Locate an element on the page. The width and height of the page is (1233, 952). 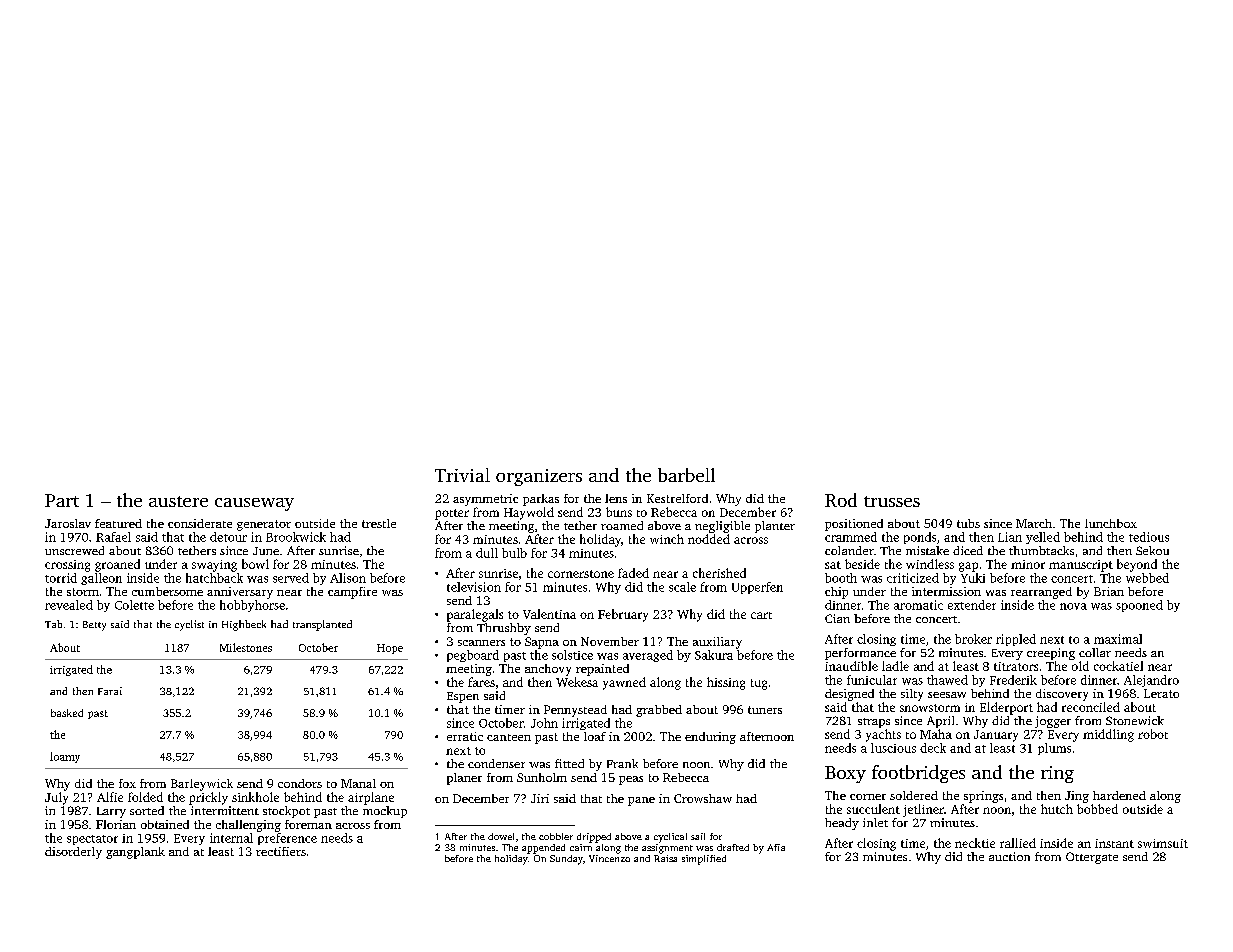
rectifiers is located at coordinates (281, 851).
